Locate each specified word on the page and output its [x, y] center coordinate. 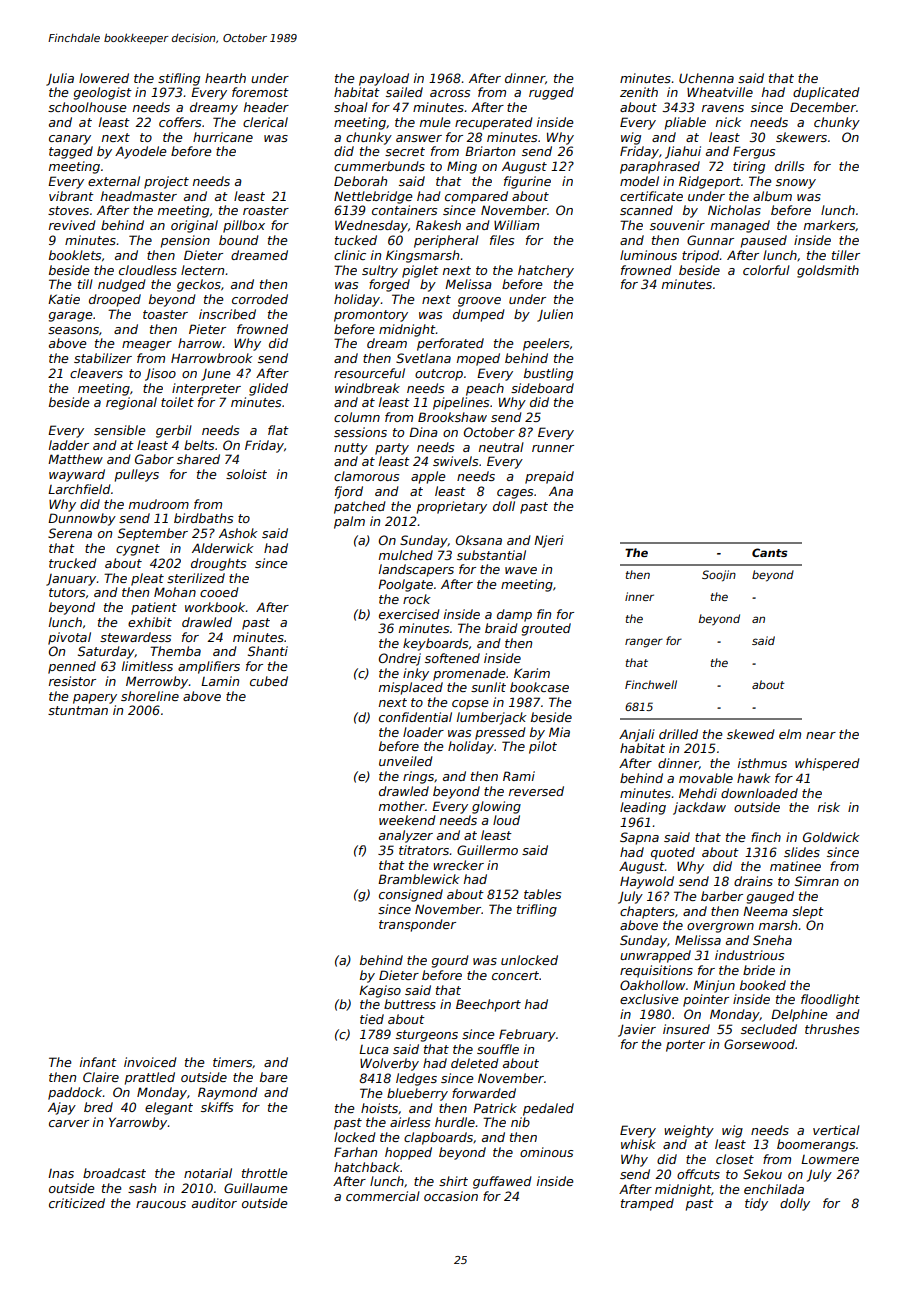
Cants [770, 552]
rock [417, 599]
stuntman [78, 710]
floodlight [830, 1000]
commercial [383, 1196]
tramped [647, 1204]
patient [154, 608]
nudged [122, 285]
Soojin [719, 576]
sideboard [542, 388]
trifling [537, 910]
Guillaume [256, 1188]
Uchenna [706, 78]
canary [70, 140]
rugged [551, 93]
